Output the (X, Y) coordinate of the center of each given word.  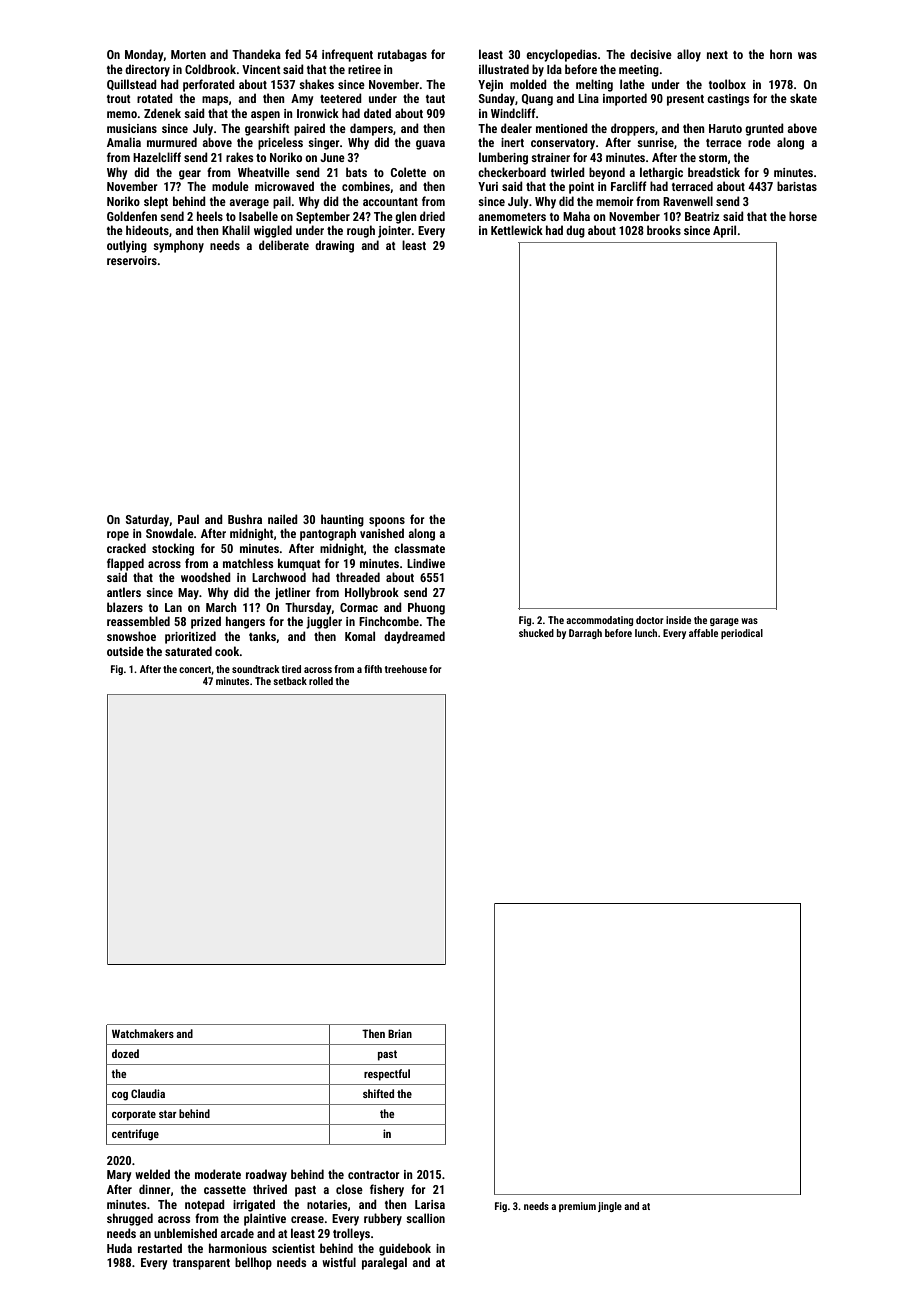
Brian (400, 1033)
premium (577, 1207)
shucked (536, 633)
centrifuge (135, 1135)
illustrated (504, 69)
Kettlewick (517, 230)
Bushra (245, 519)
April (724, 231)
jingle (610, 1207)
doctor (650, 620)
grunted (764, 129)
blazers (125, 607)
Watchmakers (143, 1033)
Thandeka (256, 54)
